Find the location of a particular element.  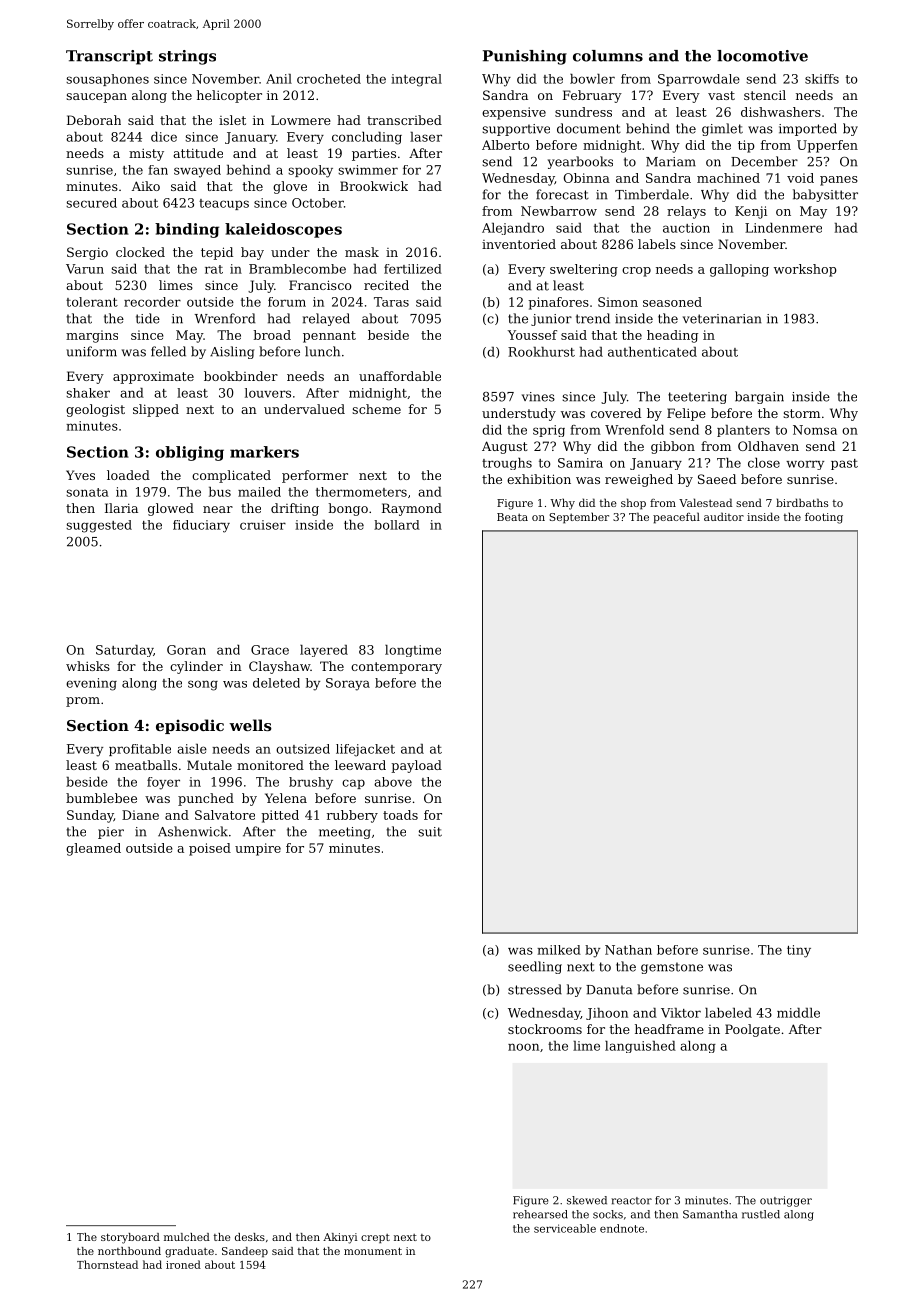

panes is located at coordinates (839, 181).
